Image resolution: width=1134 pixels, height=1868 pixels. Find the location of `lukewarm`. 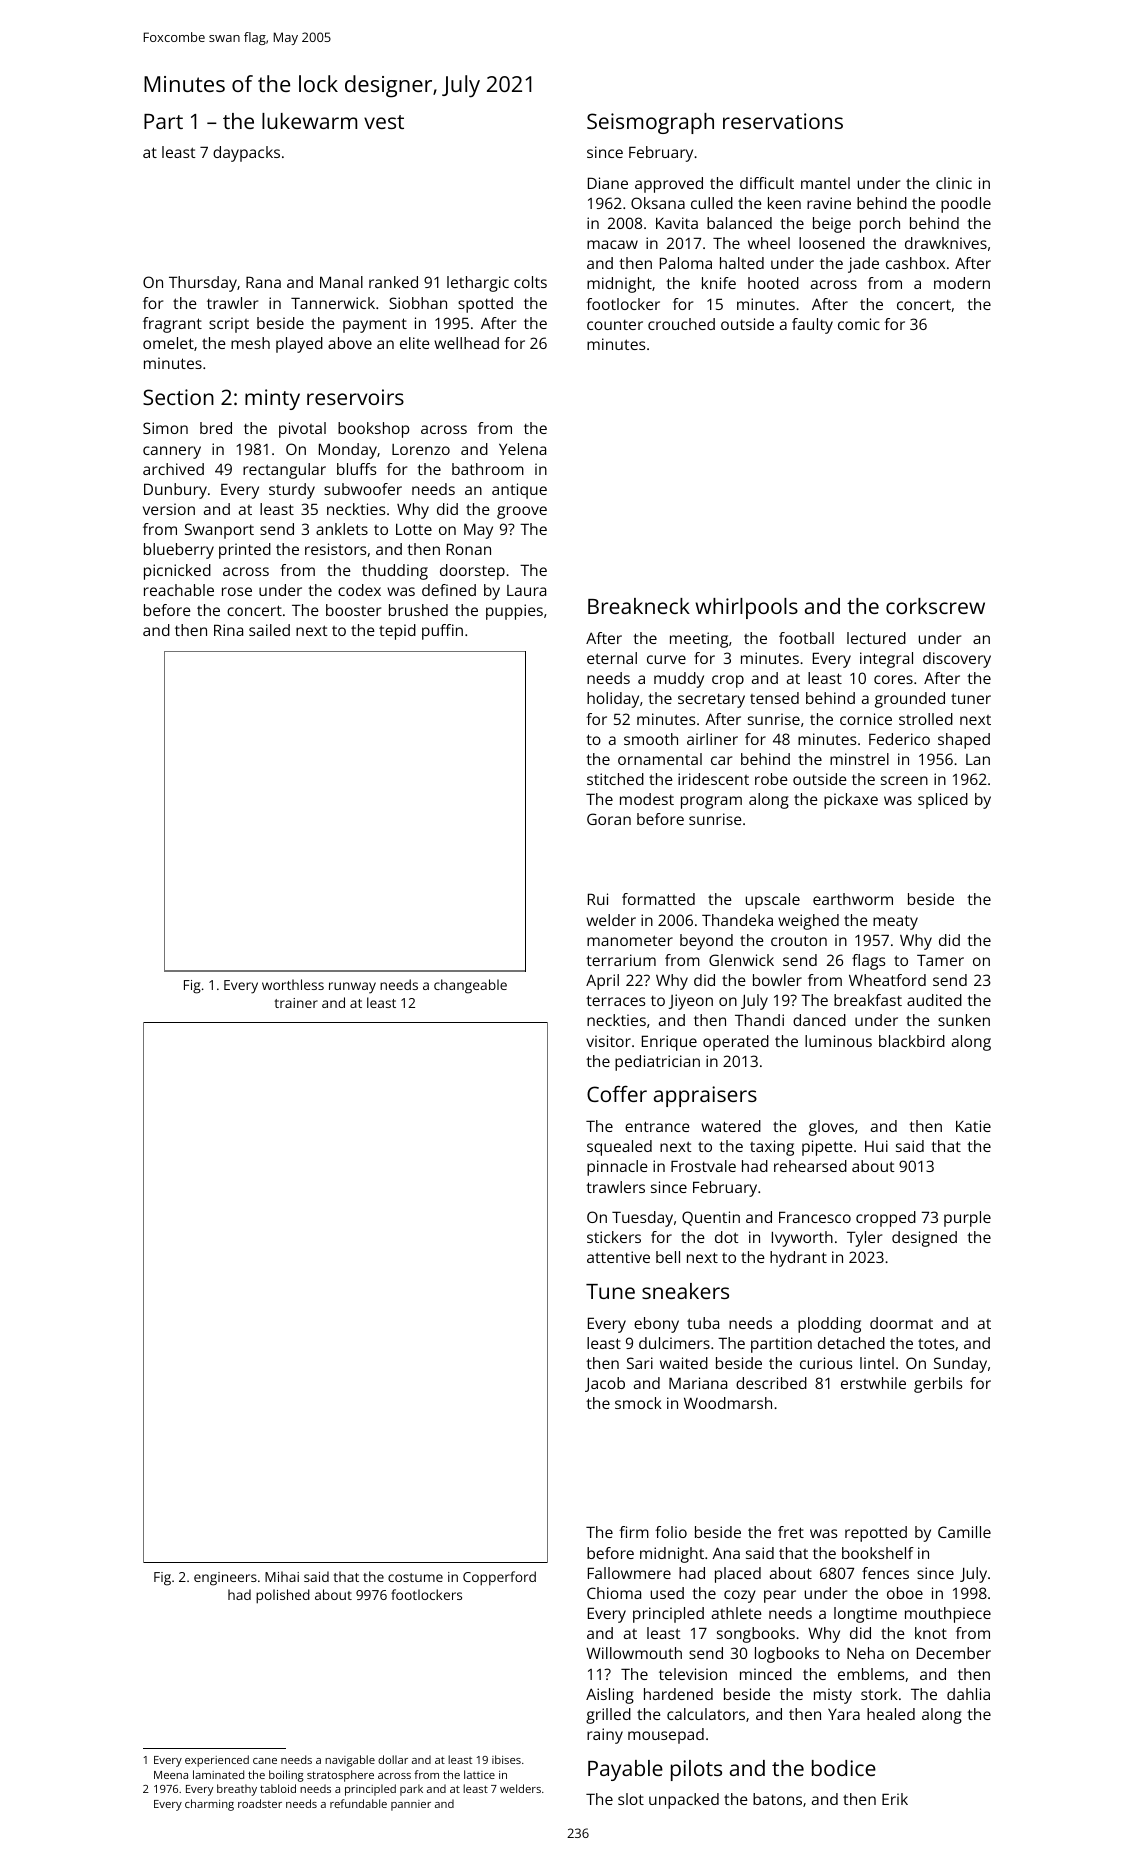

lukewarm is located at coordinates (309, 121).
